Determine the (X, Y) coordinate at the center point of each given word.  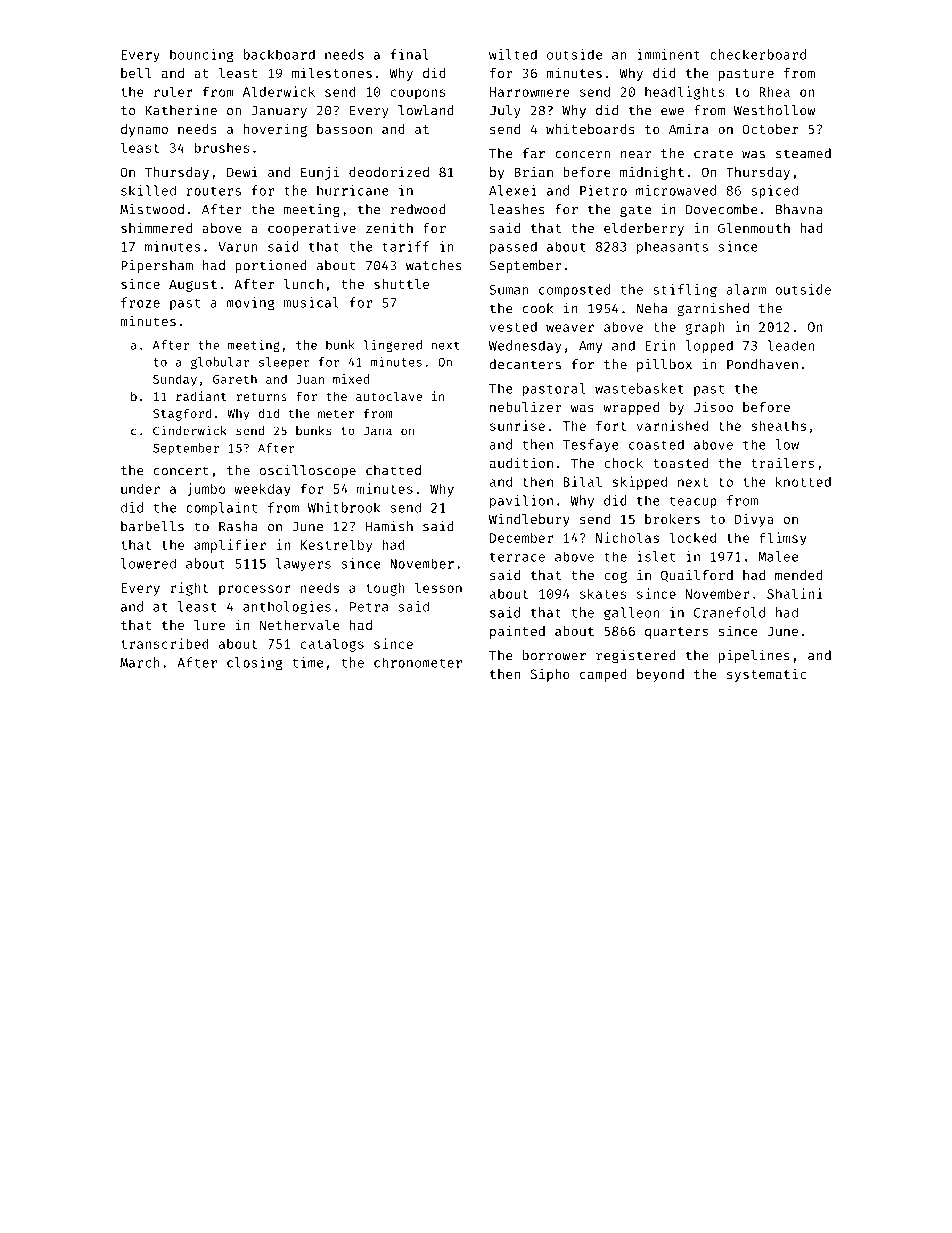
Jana (378, 431)
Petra (369, 607)
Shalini (795, 593)
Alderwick (279, 91)
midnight (652, 173)
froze (140, 302)
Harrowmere (530, 92)
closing (255, 664)
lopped (709, 346)
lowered (148, 563)
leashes (517, 209)
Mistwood (152, 209)
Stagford (182, 414)
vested (513, 327)
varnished (672, 425)
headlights (685, 93)
